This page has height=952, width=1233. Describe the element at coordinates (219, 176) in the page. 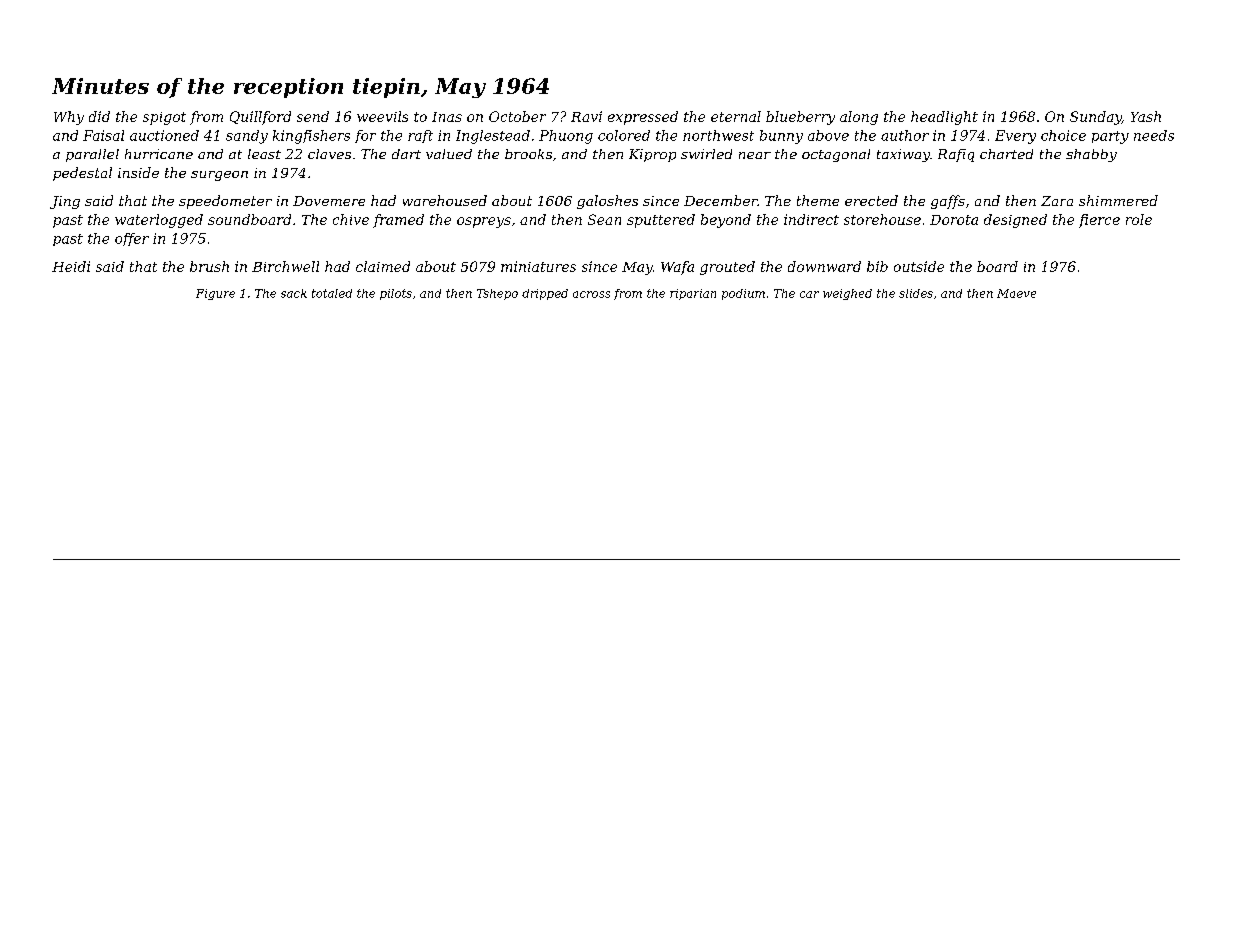

I see `surgeon` at that location.
